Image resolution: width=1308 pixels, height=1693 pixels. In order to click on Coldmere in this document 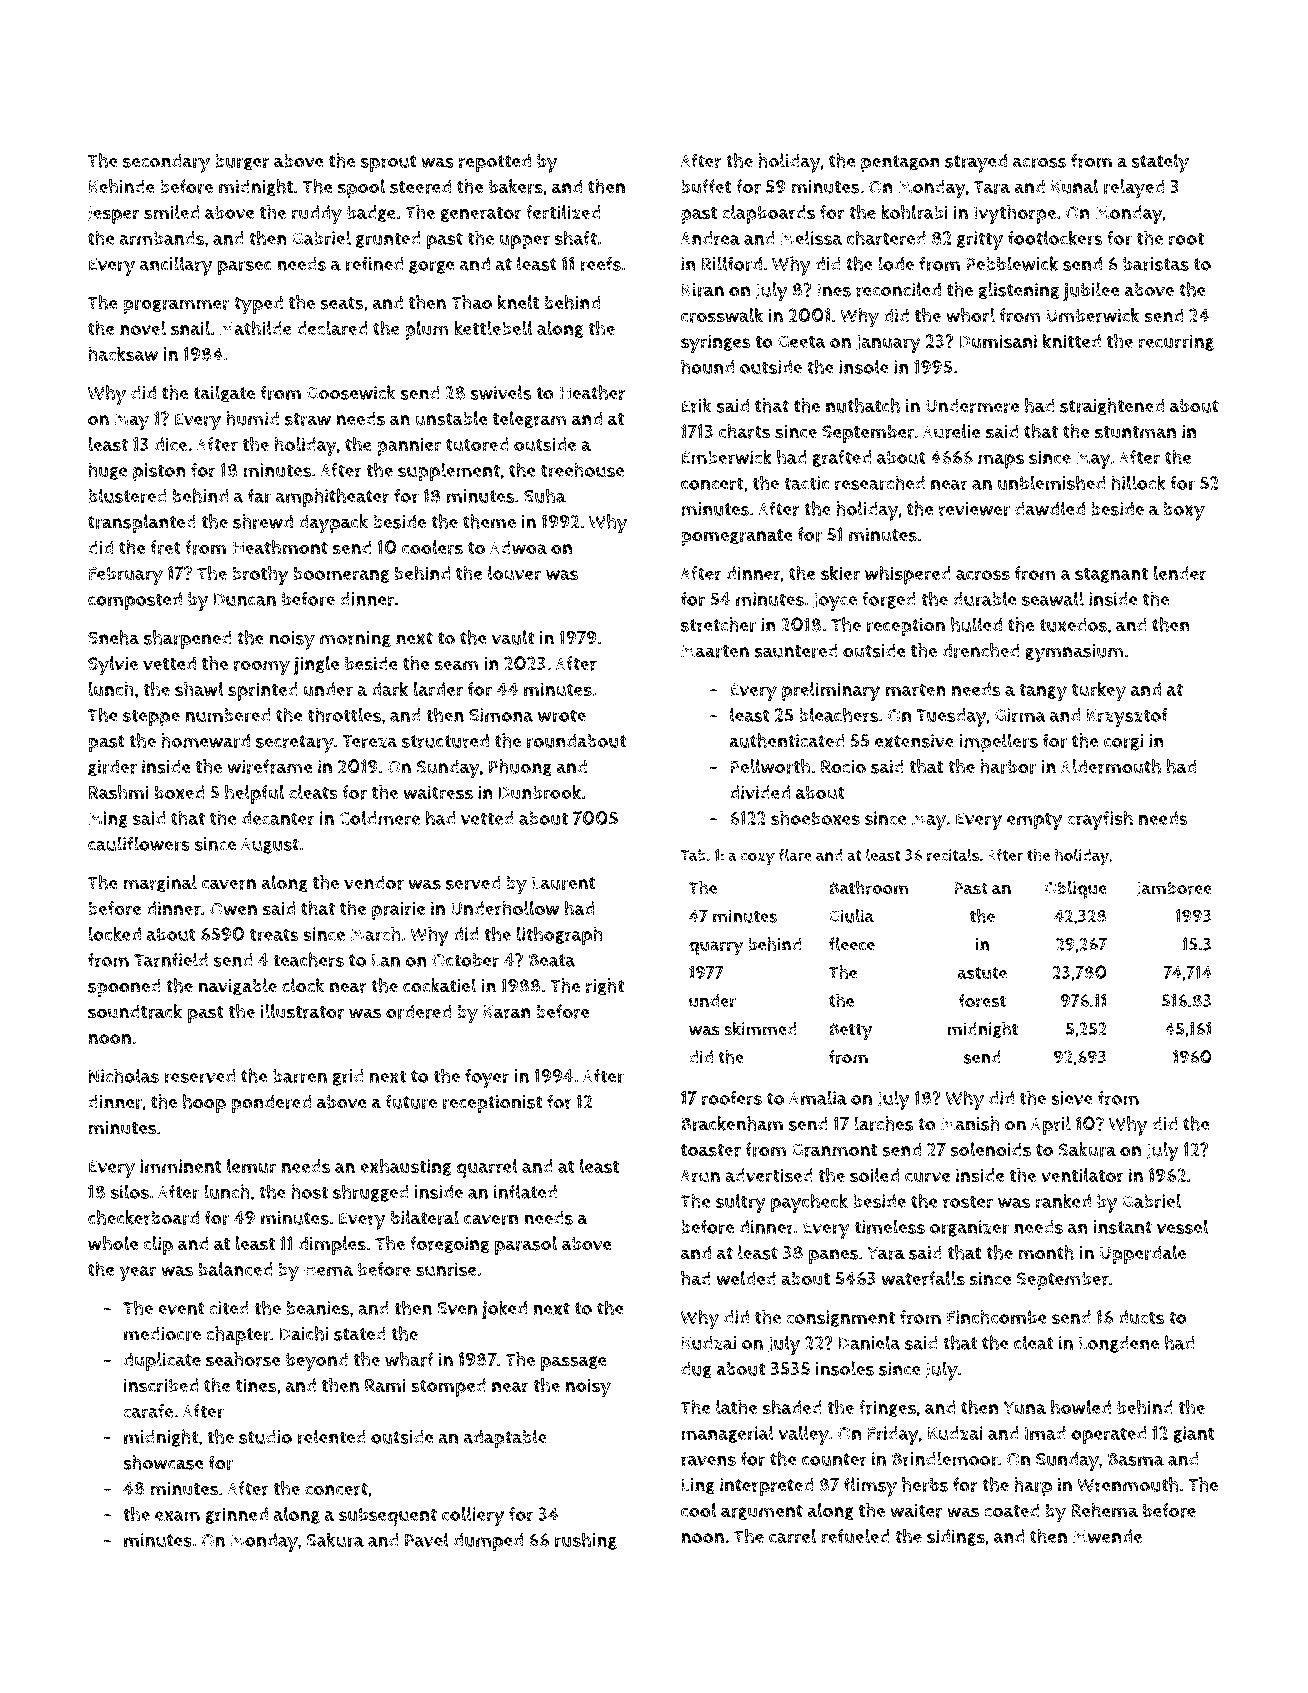, I will do `click(379, 818)`.
